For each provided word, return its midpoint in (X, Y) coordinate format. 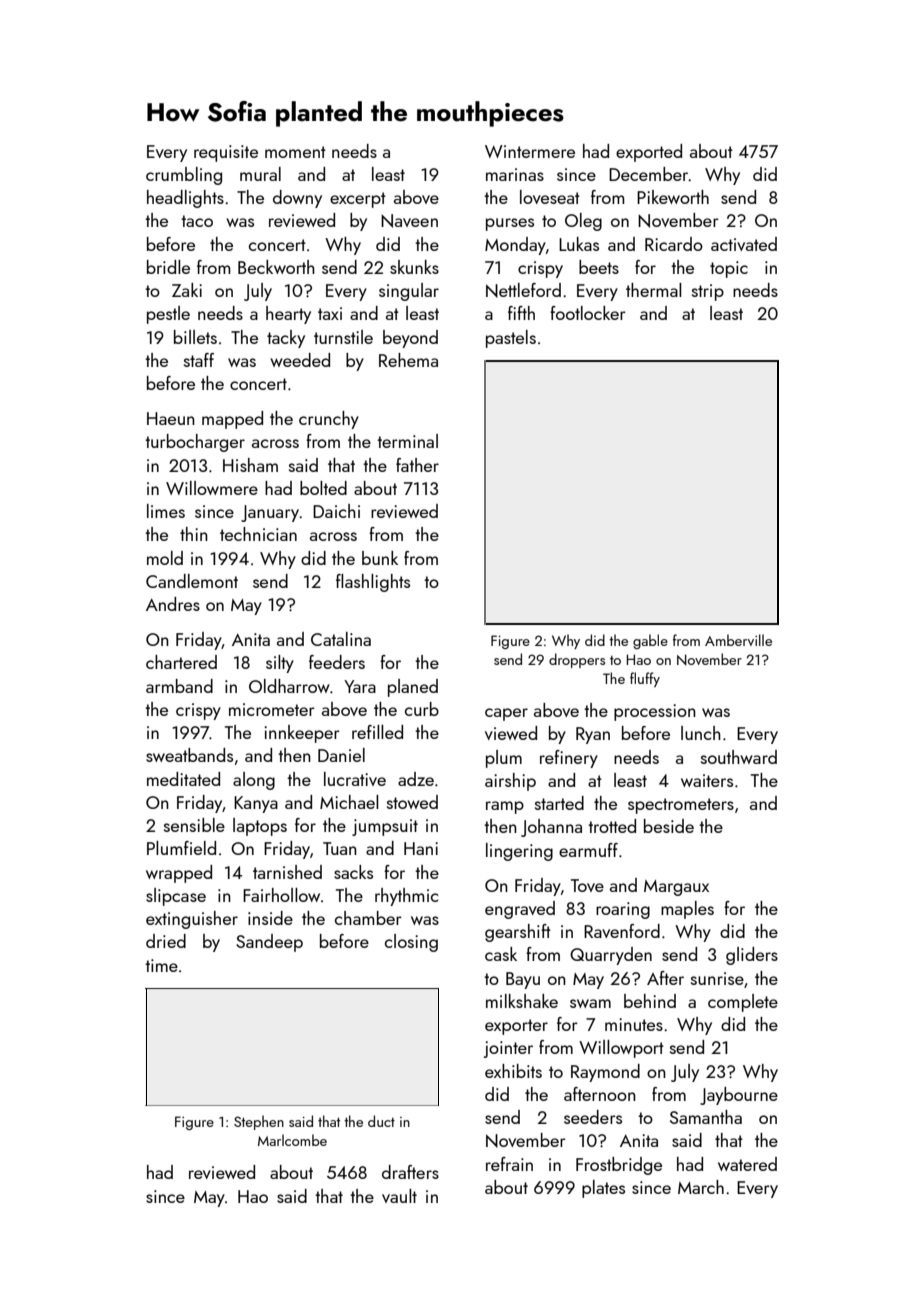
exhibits (513, 1071)
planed (413, 688)
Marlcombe (292, 1140)
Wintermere (530, 151)
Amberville (738, 640)
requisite (226, 153)
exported (649, 153)
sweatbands (189, 755)
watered (747, 1164)
